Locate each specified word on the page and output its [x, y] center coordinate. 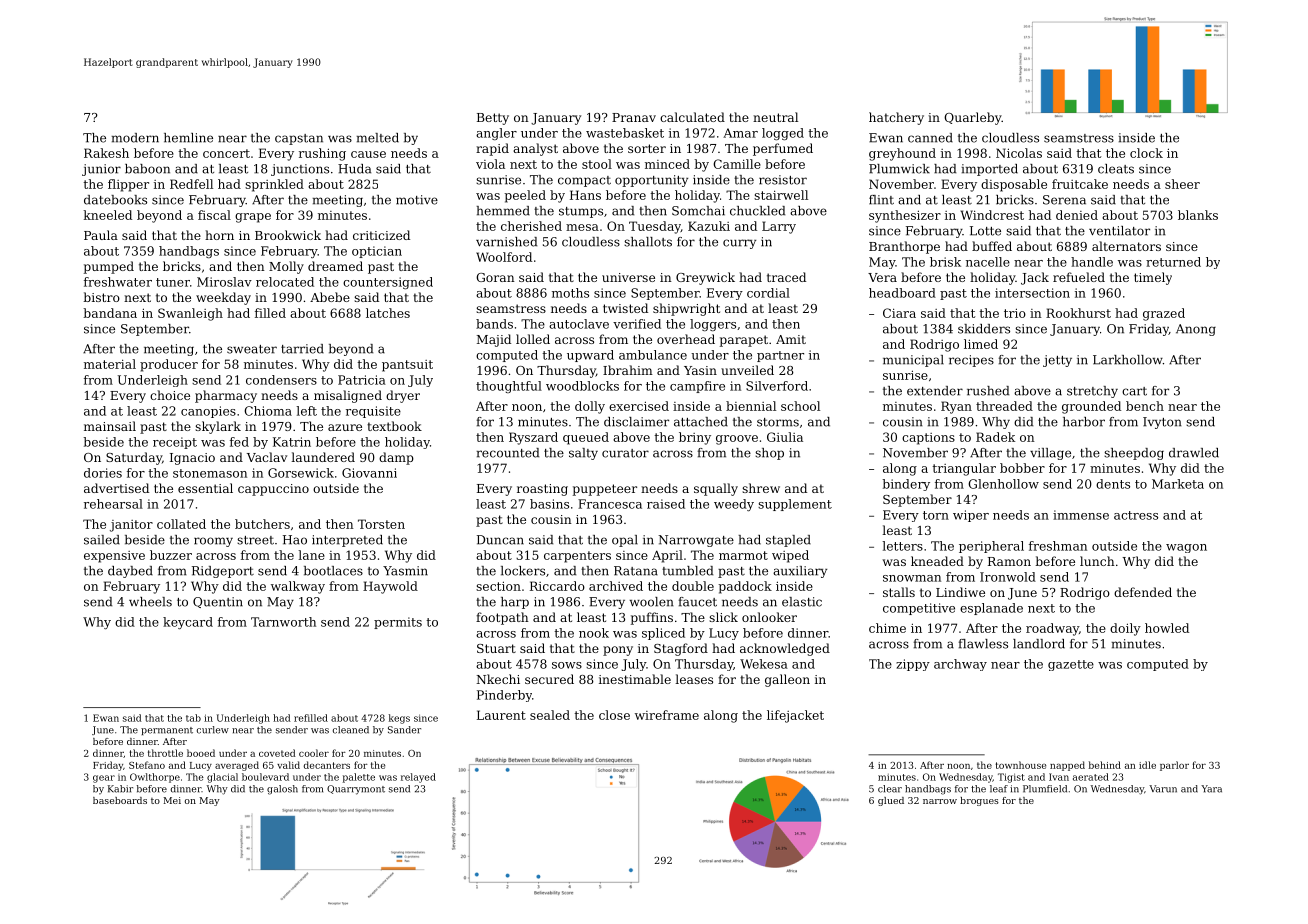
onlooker [769, 617]
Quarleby [973, 118]
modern [135, 138]
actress [1136, 515]
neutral [775, 117]
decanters [327, 765]
